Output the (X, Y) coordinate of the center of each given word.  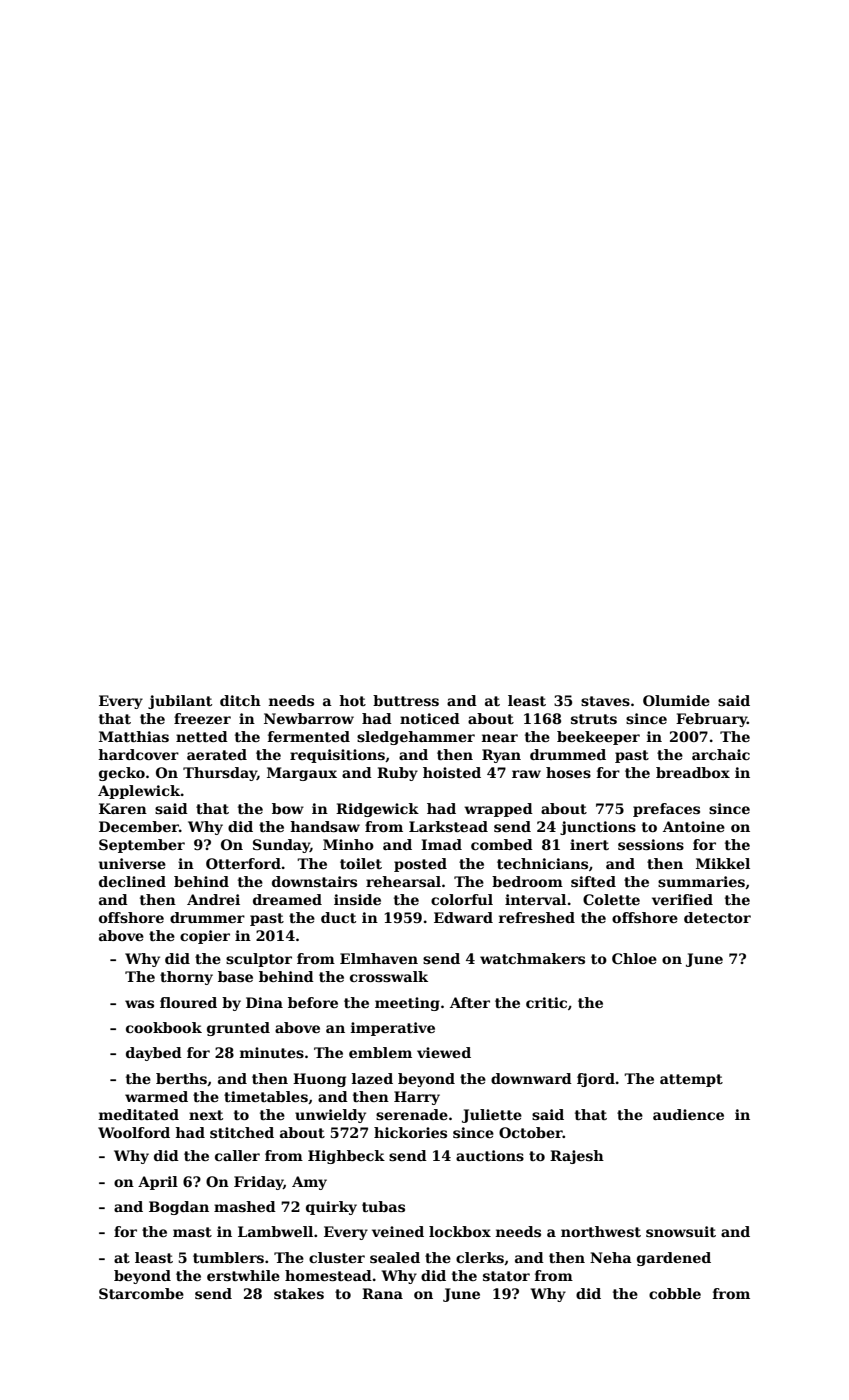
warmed (156, 1096)
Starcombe (141, 1293)
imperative (393, 1029)
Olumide (676, 700)
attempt (691, 1080)
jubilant (180, 702)
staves (605, 701)
